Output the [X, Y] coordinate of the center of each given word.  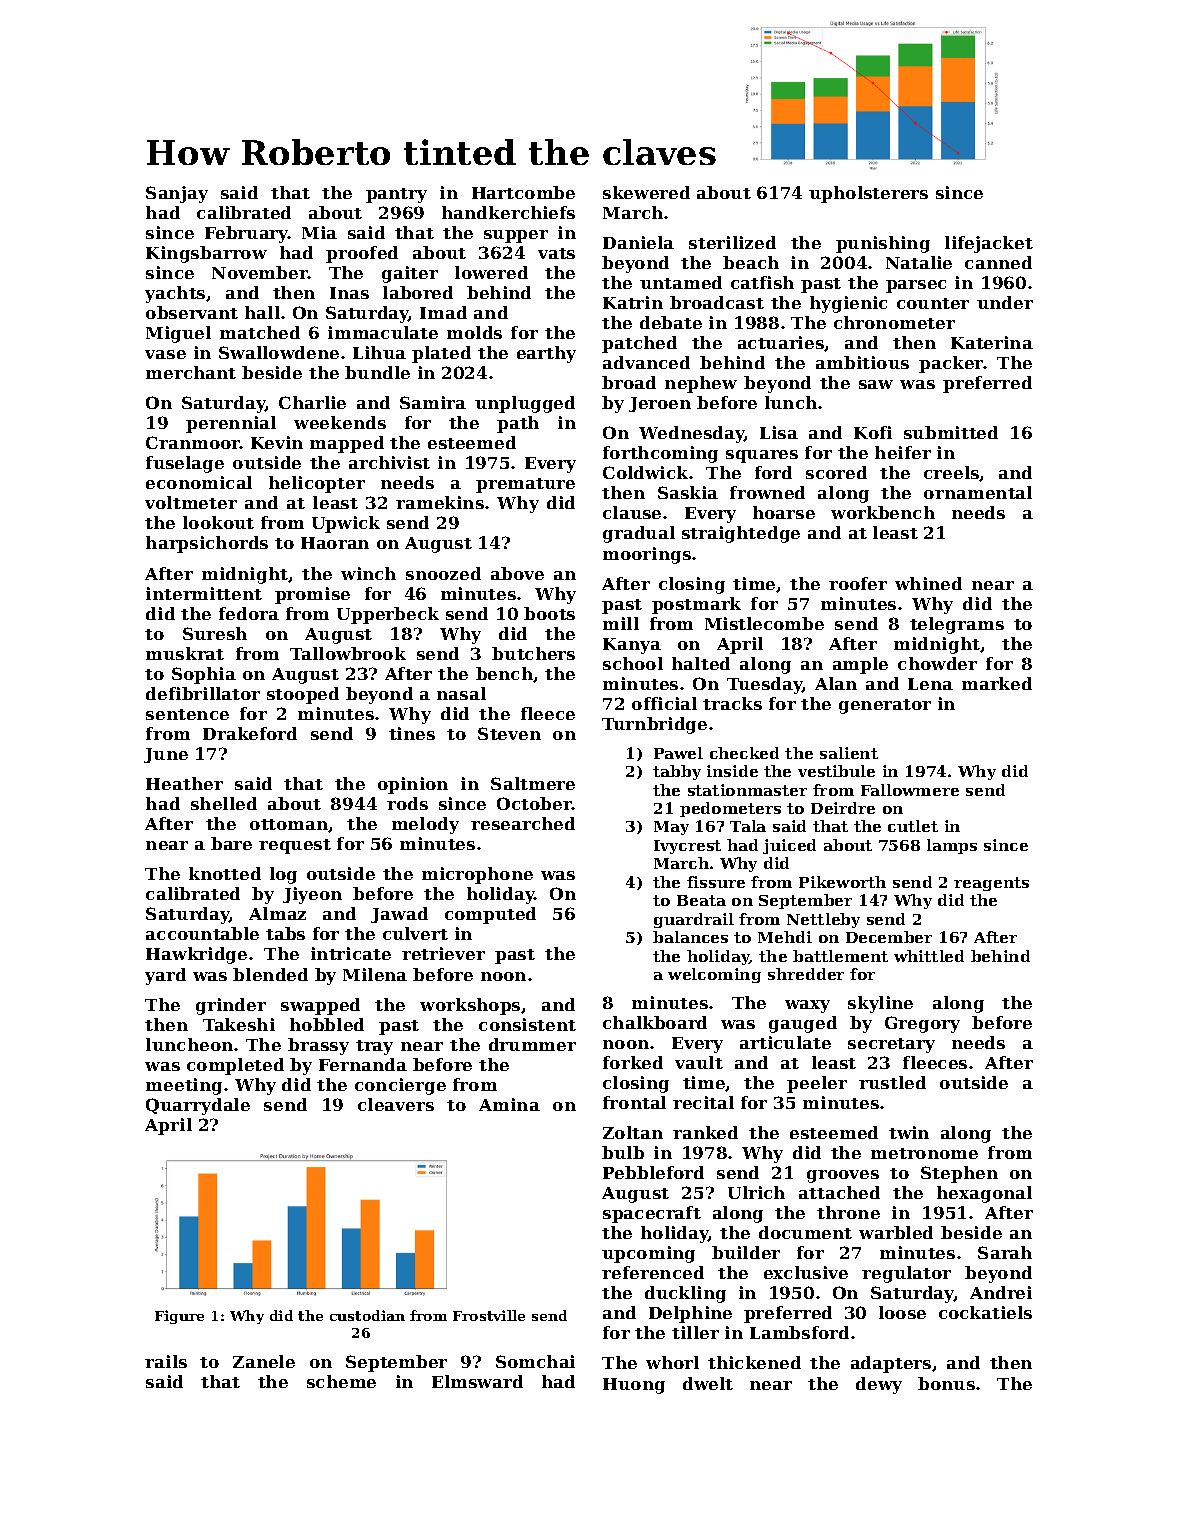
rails [166, 1361]
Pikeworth [842, 882]
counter [933, 303]
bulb [623, 1152]
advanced [646, 362]
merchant [191, 372]
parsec [916, 286]
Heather [184, 783]
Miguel [178, 334]
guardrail [694, 920]
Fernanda [363, 1064]
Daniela [638, 242]
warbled [896, 1232]
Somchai [535, 1361]
